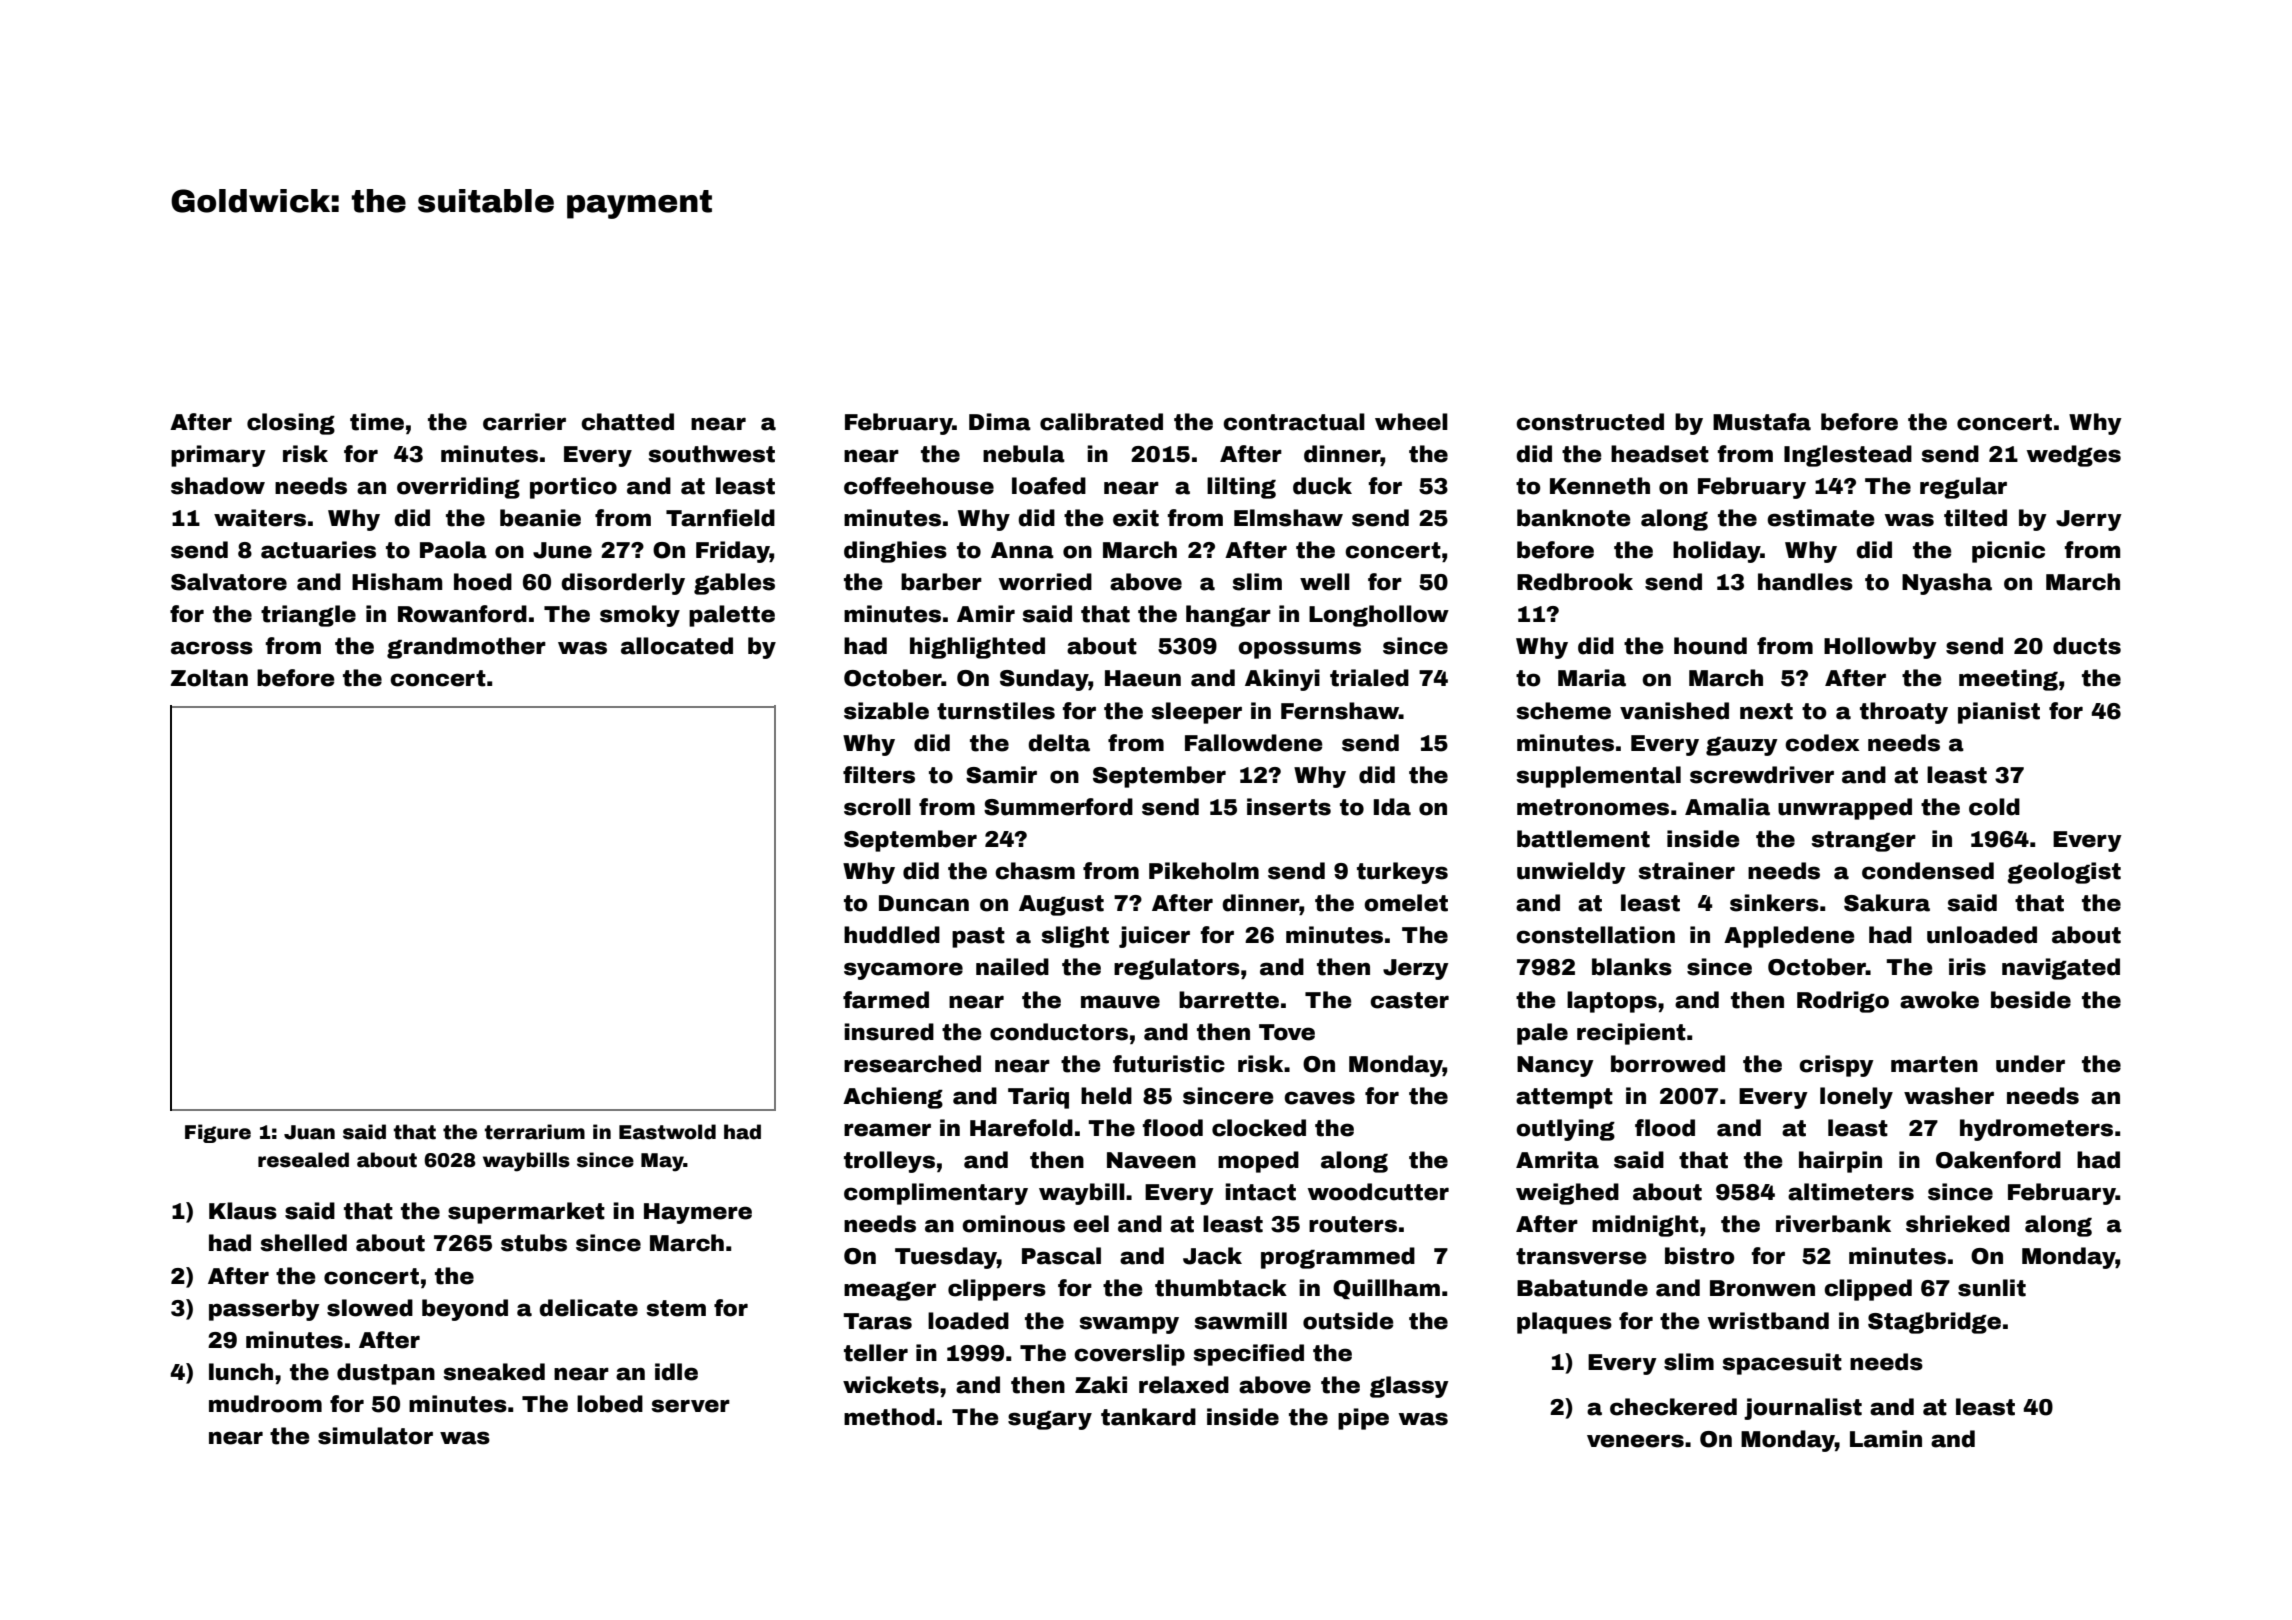 Image resolution: width=2292 pixels, height=1620 pixels. I want to click on duck, so click(1322, 486).
